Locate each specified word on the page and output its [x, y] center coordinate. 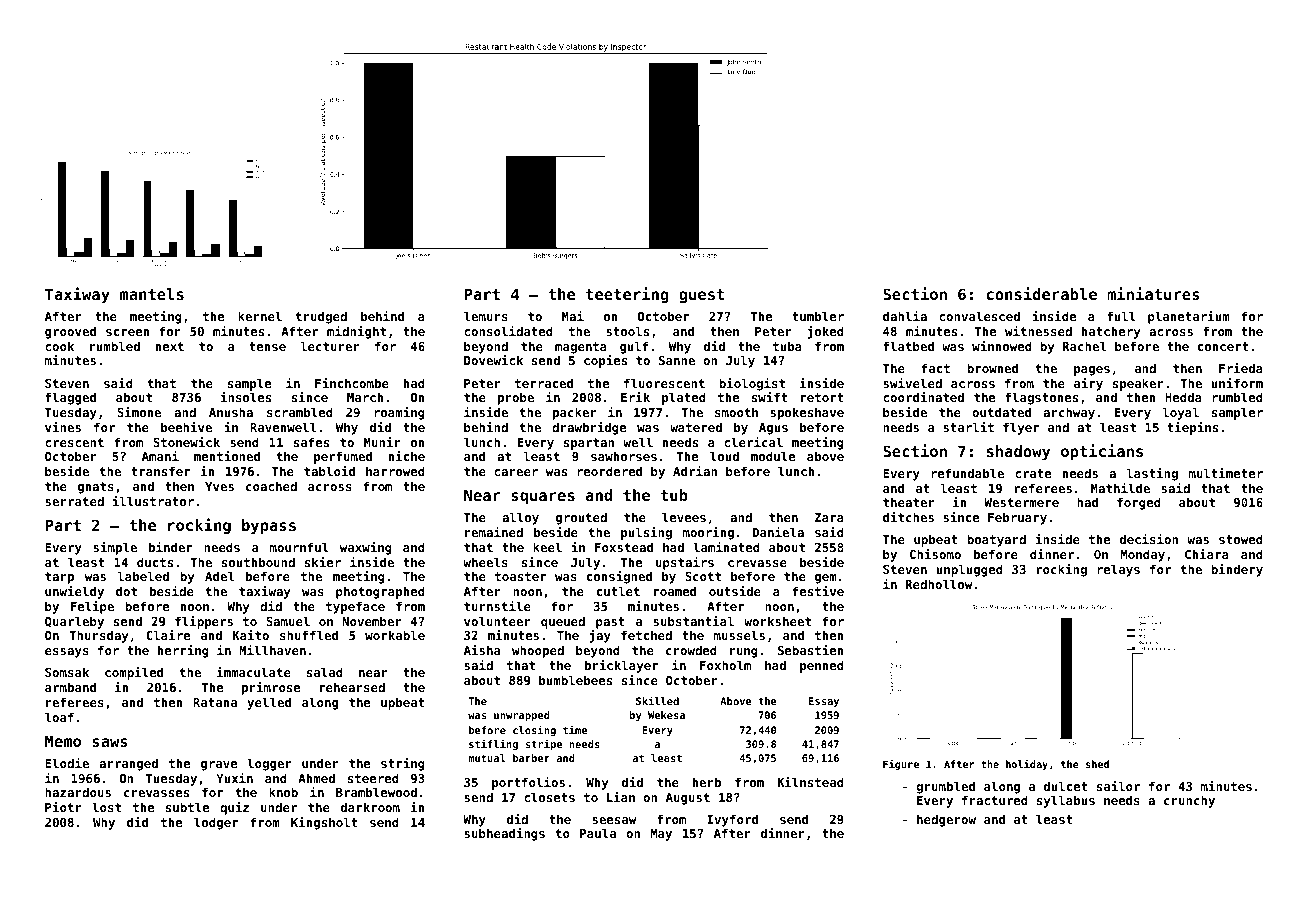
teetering [627, 295]
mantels [152, 294]
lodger [216, 823]
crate [1033, 473]
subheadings [504, 834]
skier [323, 562]
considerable [1042, 293]
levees [684, 517]
